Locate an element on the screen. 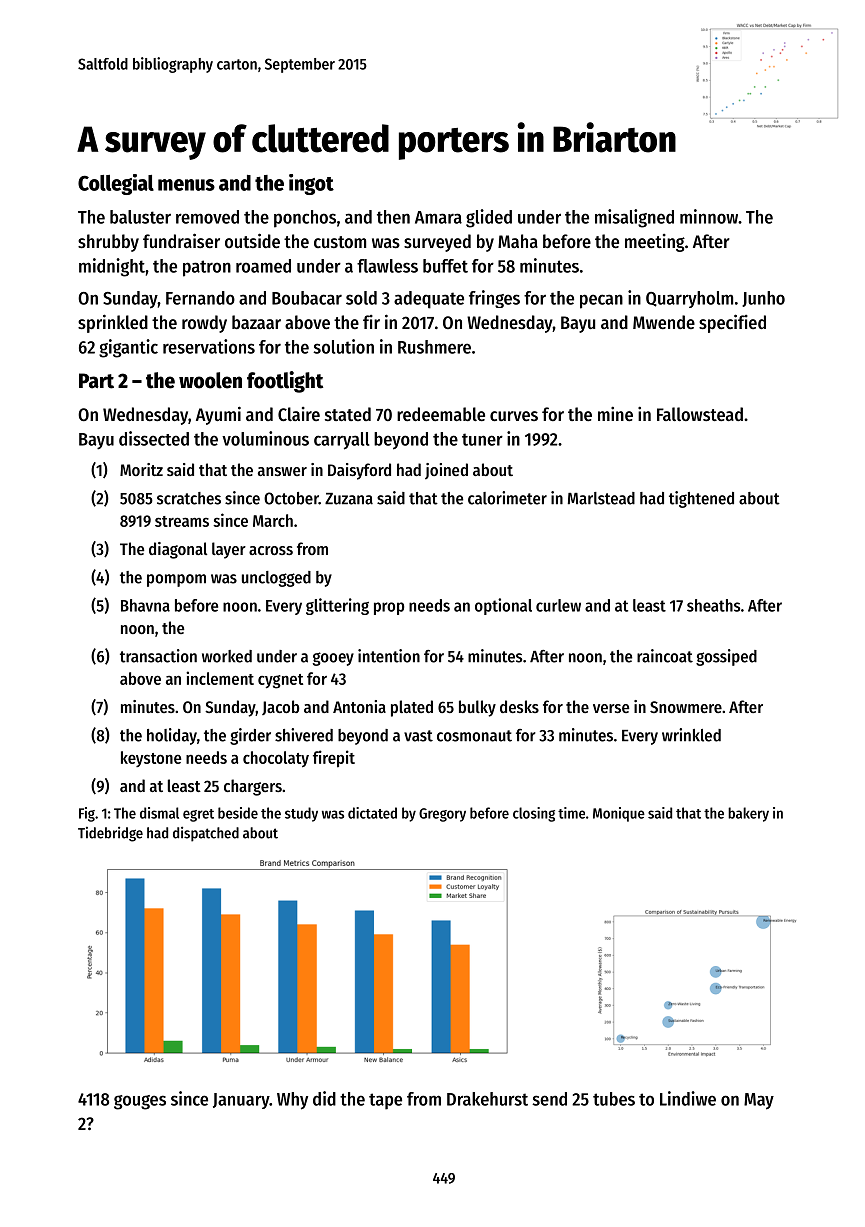 The height and width of the screenshot is (1227, 865). gouges is located at coordinates (140, 1102).
